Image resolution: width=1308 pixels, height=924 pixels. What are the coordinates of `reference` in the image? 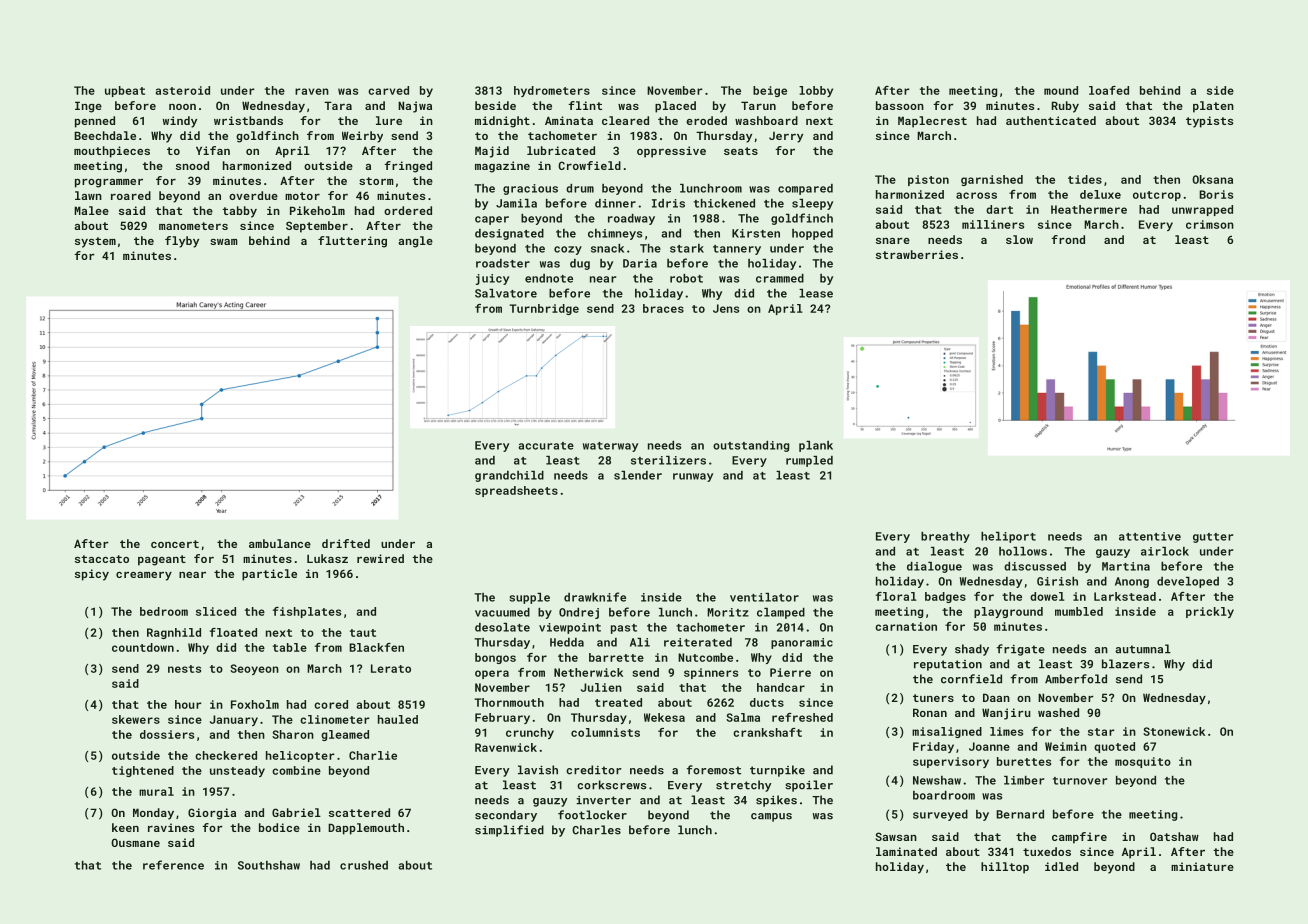 It's located at (173, 865).
